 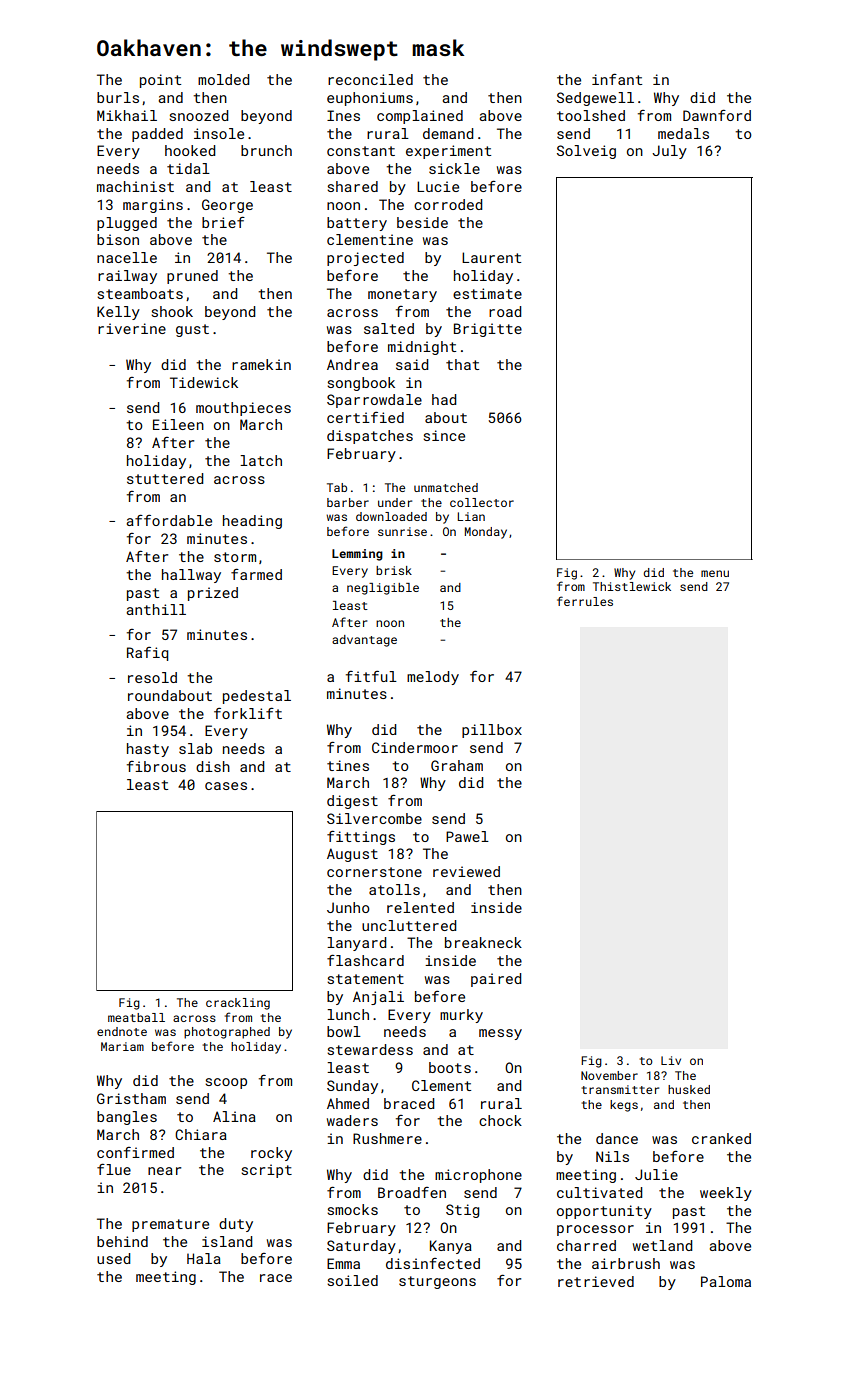 I want to click on padded, so click(x=157, y=135).
